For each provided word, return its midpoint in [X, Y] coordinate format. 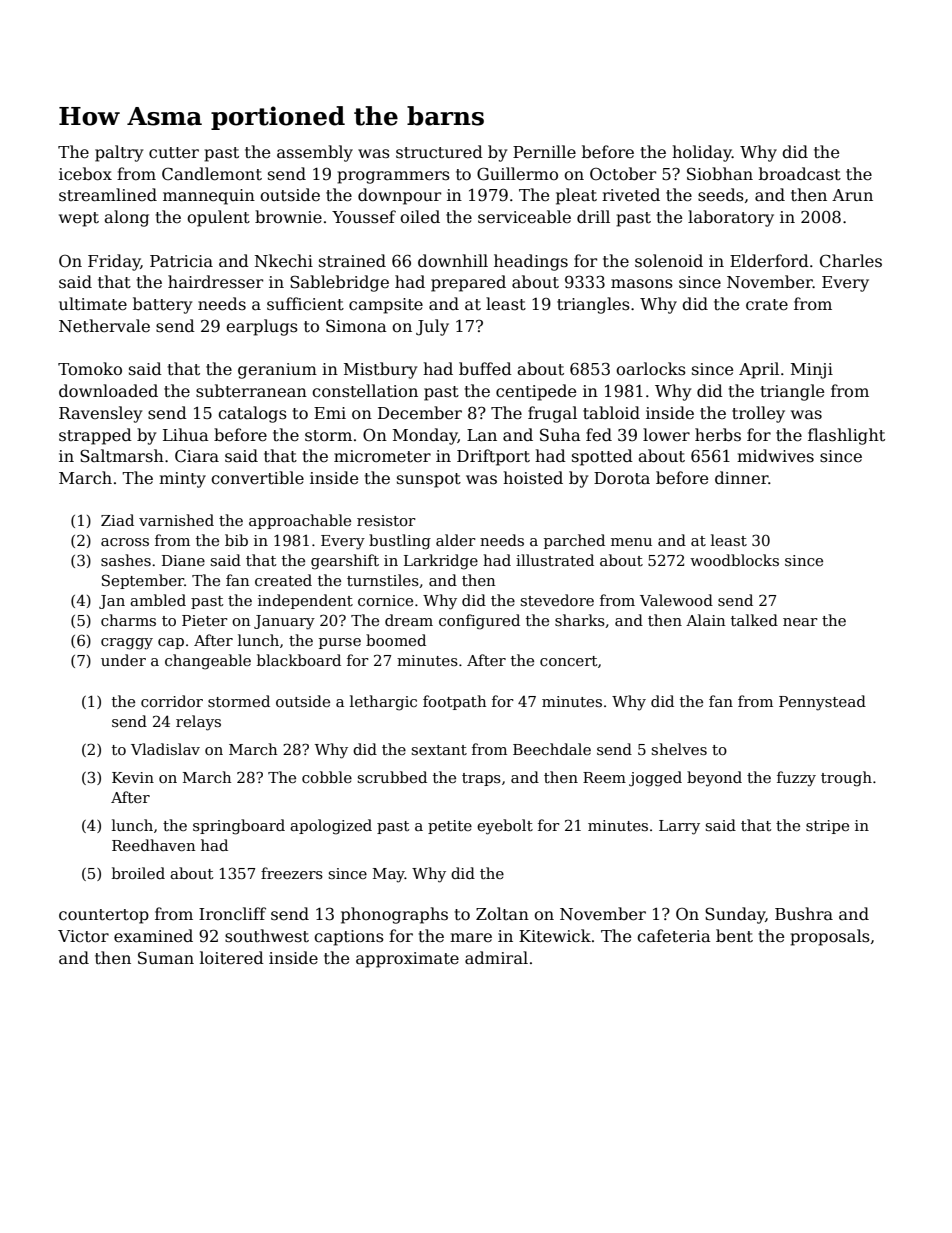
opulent [218, 218]
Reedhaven [153, 845]
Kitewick [555, 936]
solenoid [669, 261]
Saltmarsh [122, 456]
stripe [827, 827]
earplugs [262, 327]
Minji [812, 371]
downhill [453, 260]
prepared [468, 283]
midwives [775, 456]
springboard [239, 827]
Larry [679, 827]
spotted [602, 457]
